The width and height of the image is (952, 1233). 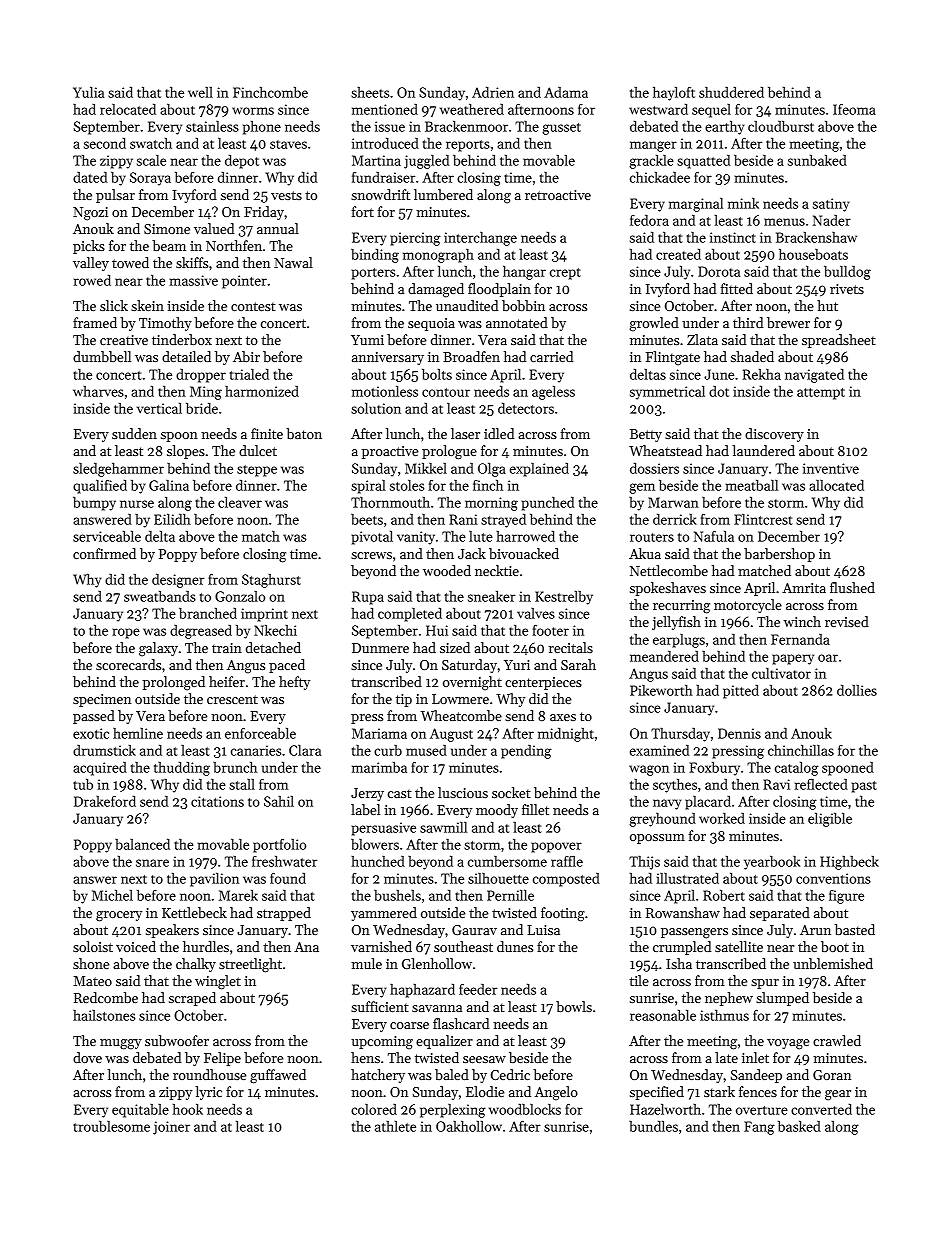 I want to click on Thursday, so click(x=680, y=735).
